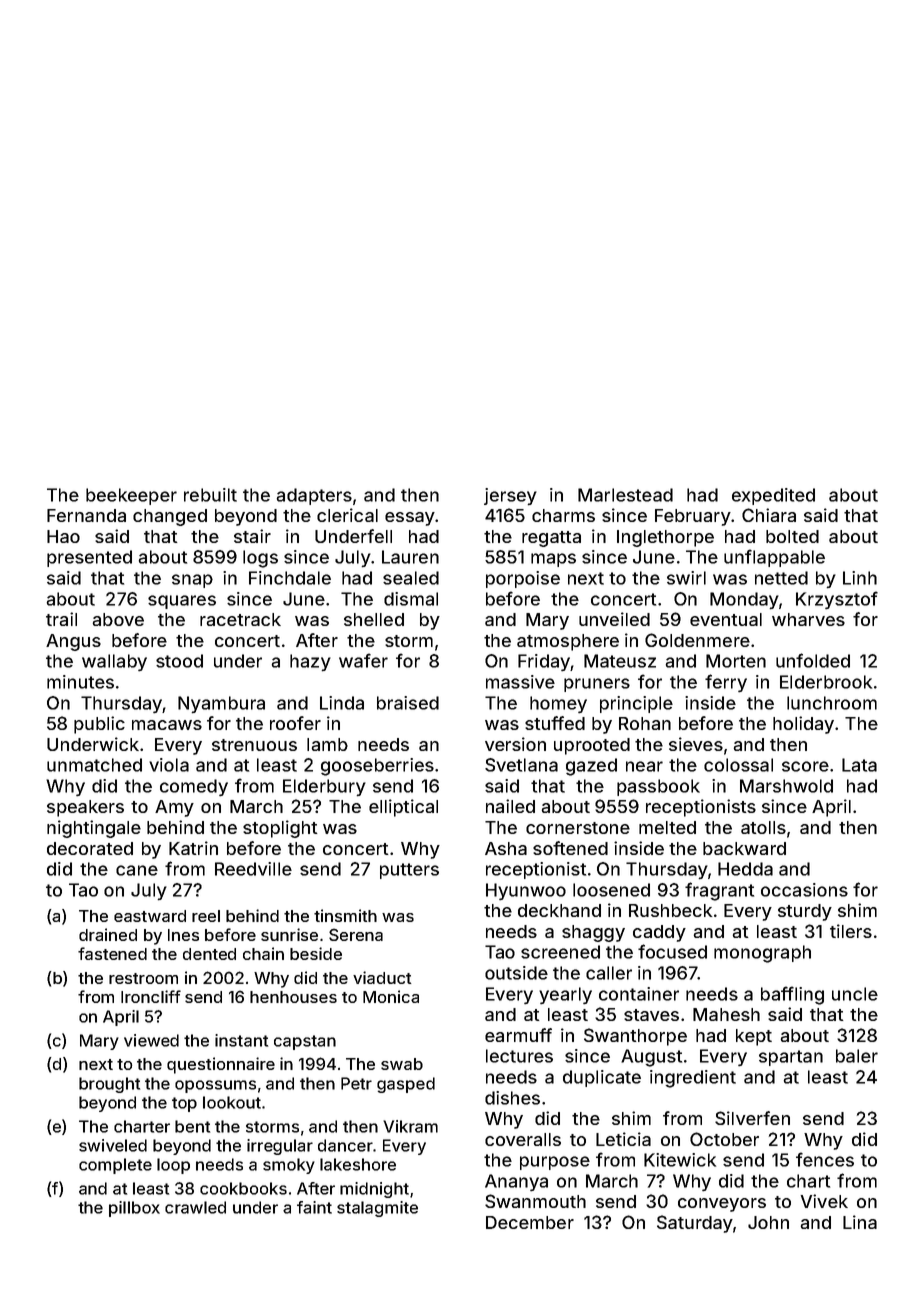 This screenshot has height=1314, width=924. What do you see at coordinates (151, 1040) in the screenshot?
I see `viewed` at bounding box center [151, 1040].
